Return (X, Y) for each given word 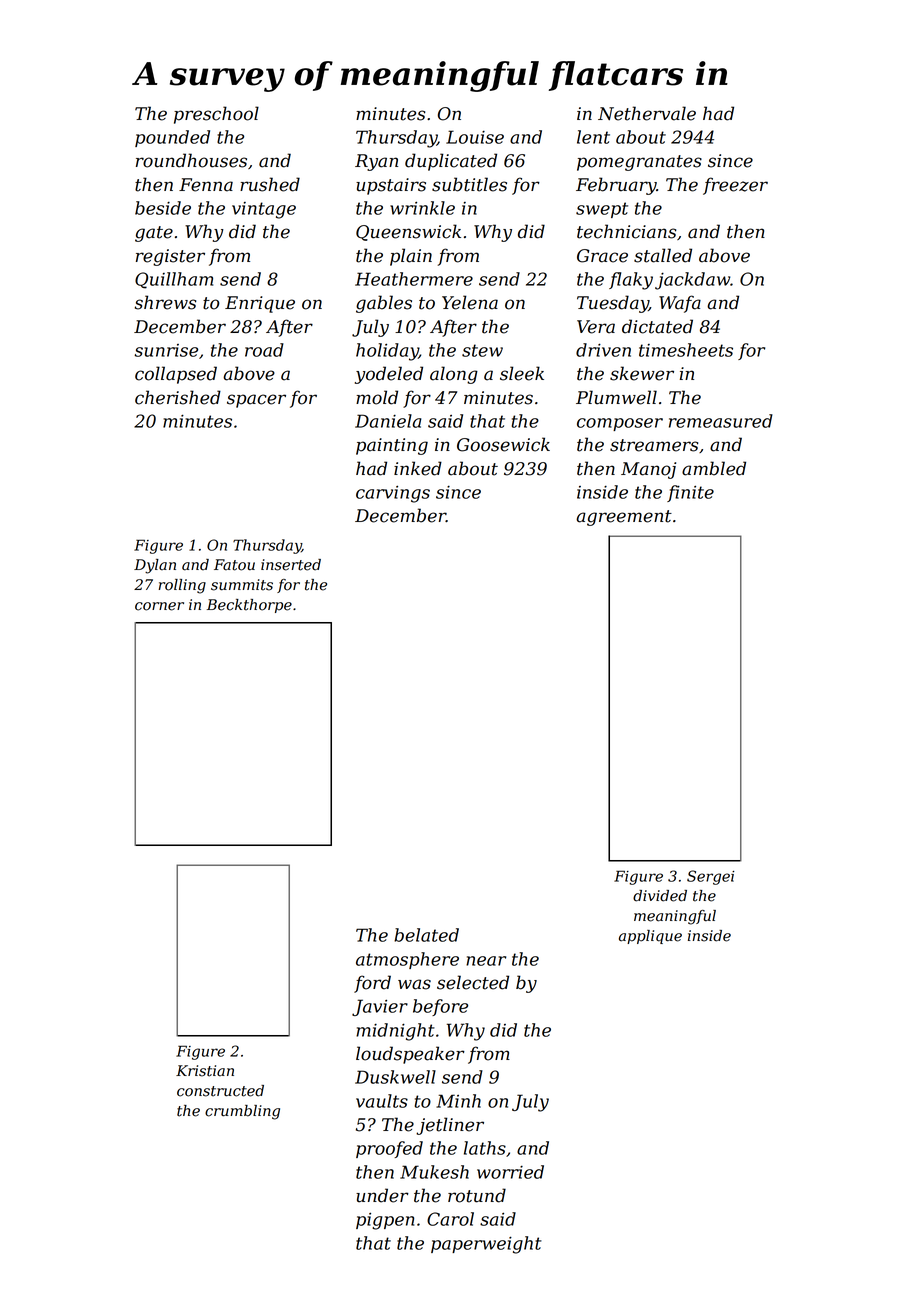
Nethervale (647, 113)
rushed (270, 184)
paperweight (486, 1245)
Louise (475, 137)
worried (510, 1172)
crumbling (242, 1112)
